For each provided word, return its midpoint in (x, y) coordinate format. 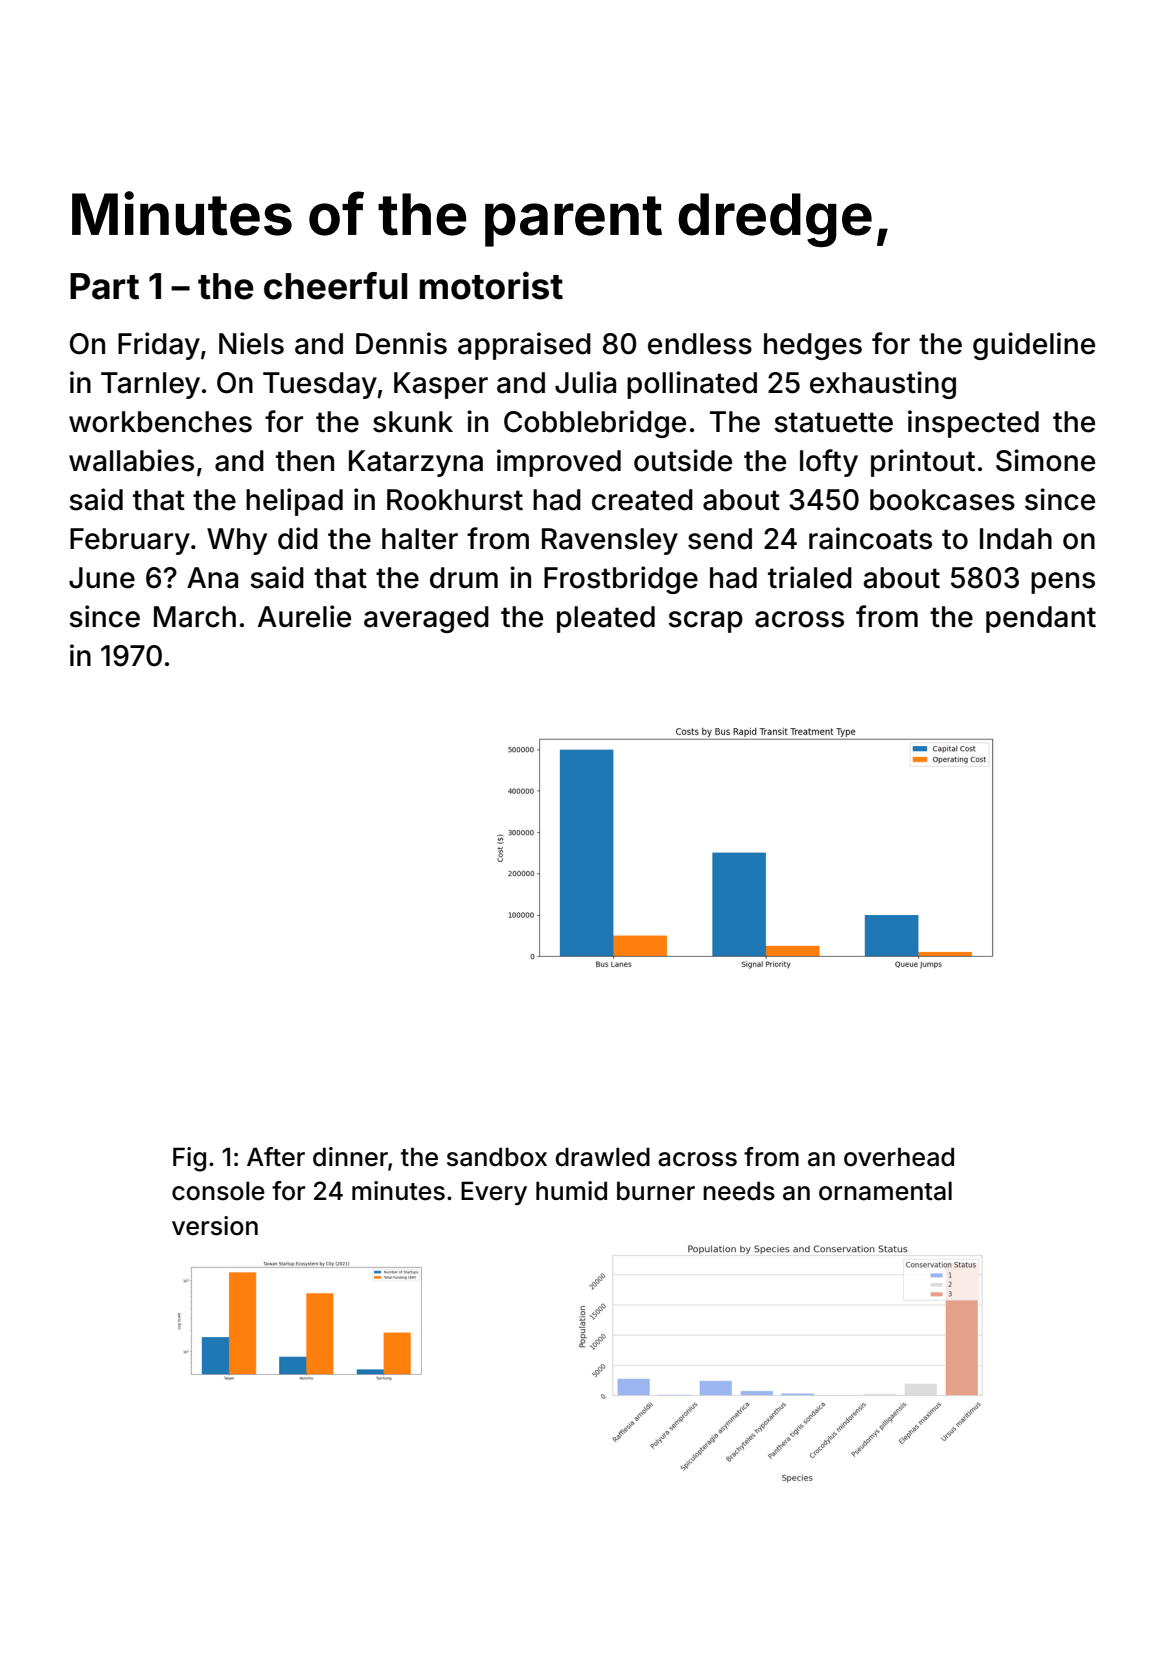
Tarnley (150, 385)
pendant (1041, 619)
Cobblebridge (595, 424)
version (215, 1226)
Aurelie (304, 616)
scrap (705, 622)
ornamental (885, 1191)
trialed (810, 577)
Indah (1016, 539)
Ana (212, 578)
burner (656, 1191)
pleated (606, 619)
